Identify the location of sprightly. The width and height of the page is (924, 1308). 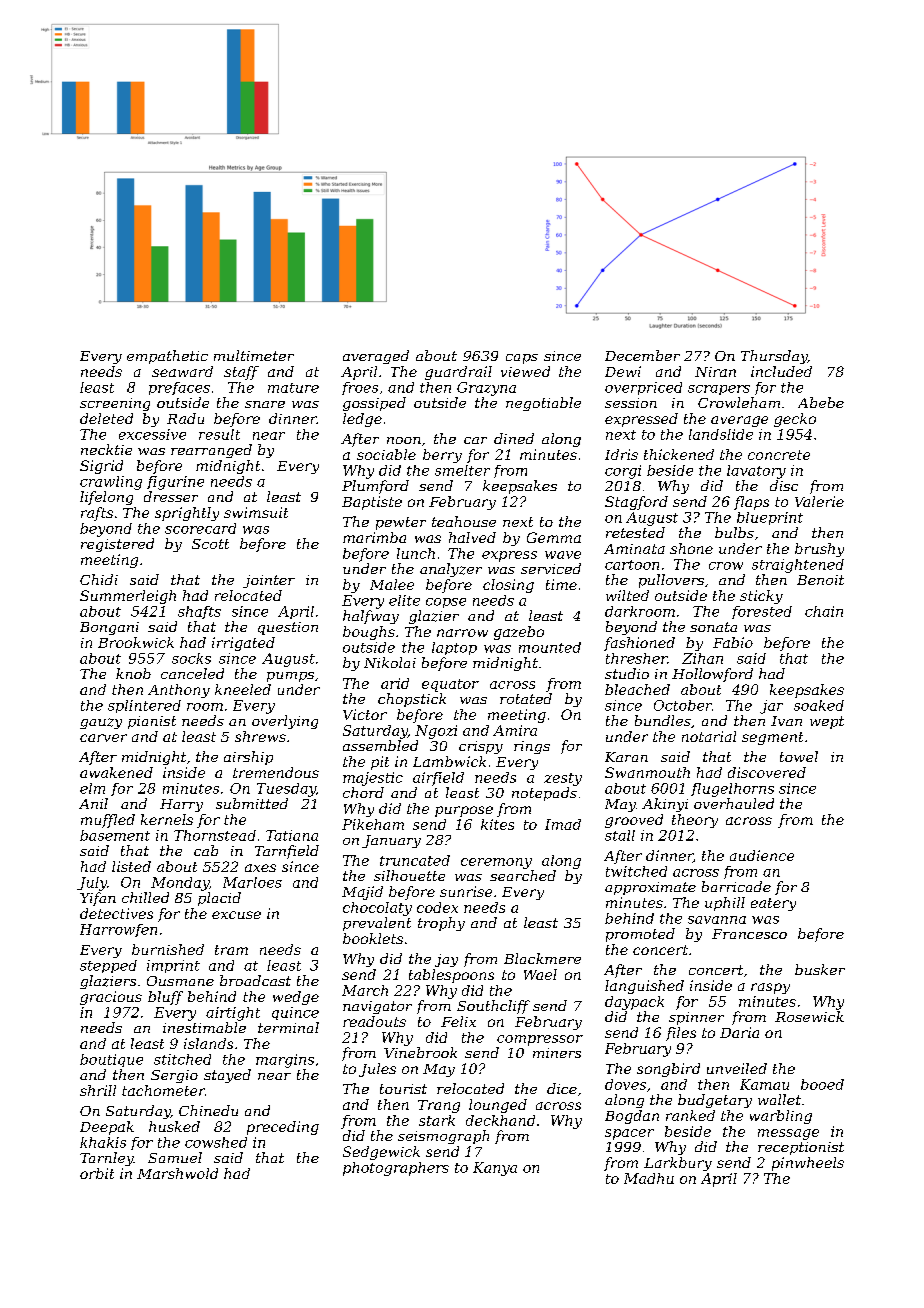
(187, 514).
